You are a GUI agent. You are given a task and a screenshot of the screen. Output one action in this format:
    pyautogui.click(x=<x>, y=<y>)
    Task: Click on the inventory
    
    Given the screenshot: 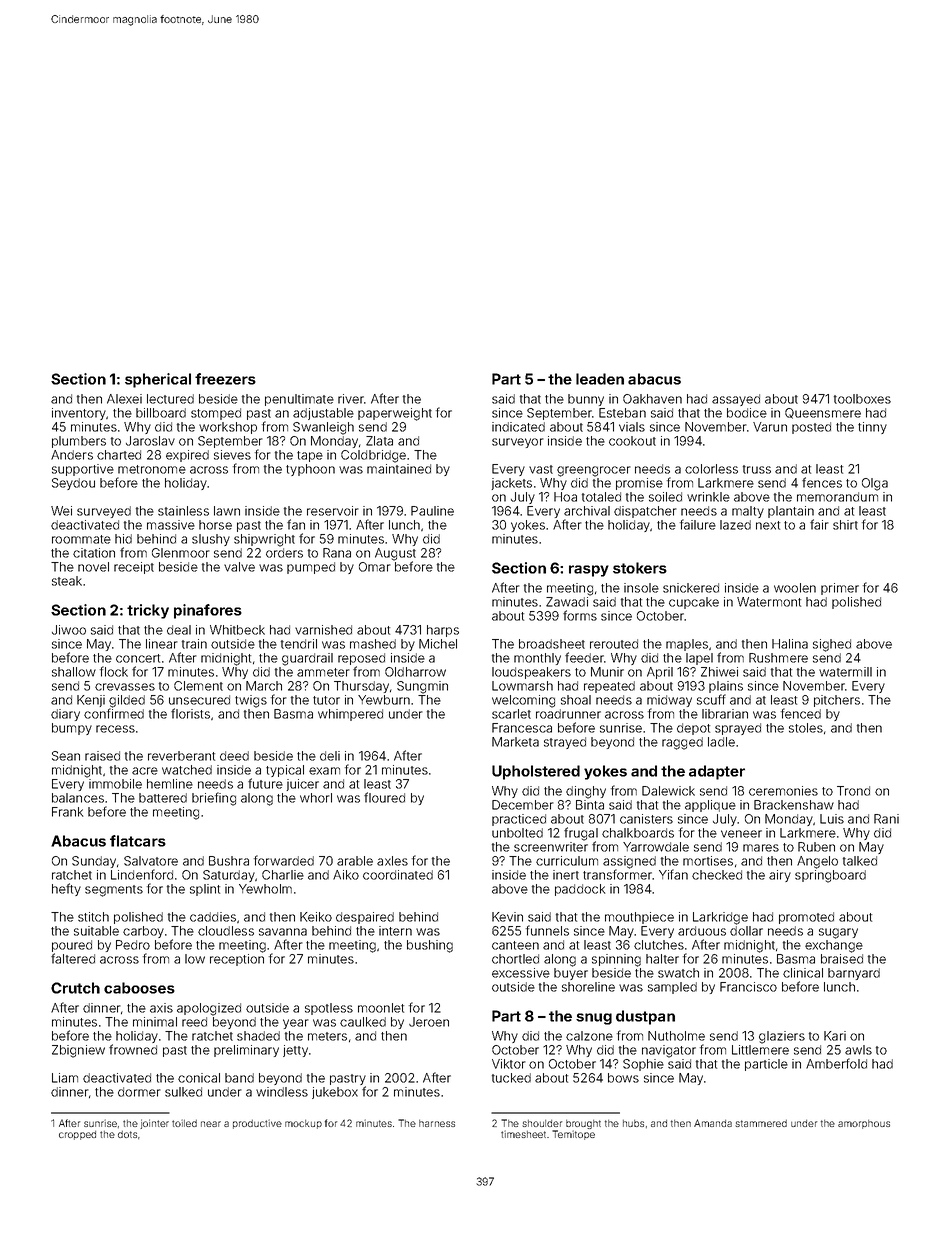 What is the action you would take?
    pyautogui.click(x=79, y=414)
